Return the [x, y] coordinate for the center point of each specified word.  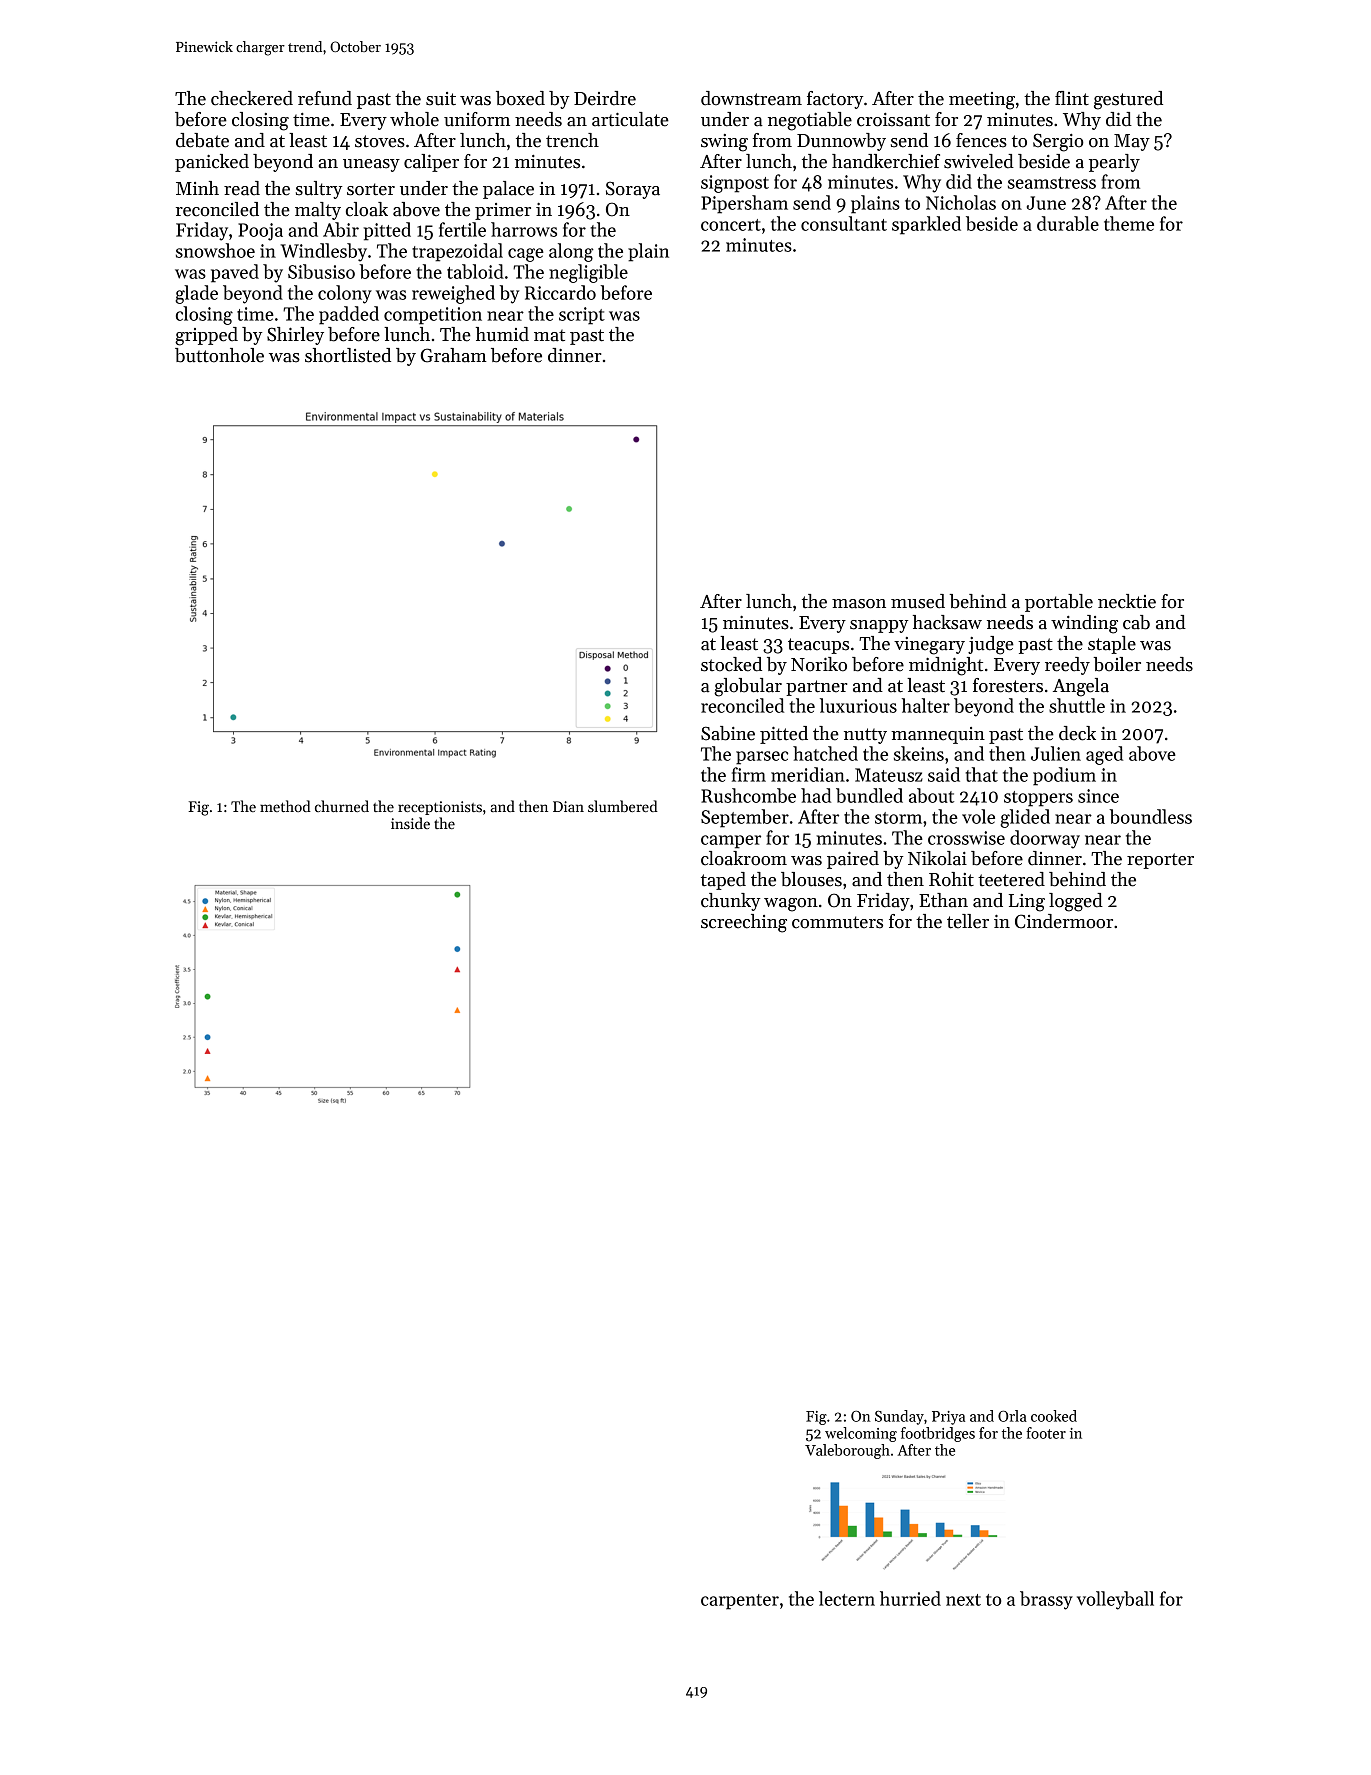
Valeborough [847, 1451]
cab [1136, 622]
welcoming [861, 1434]
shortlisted [348, 355]
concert [731, 225]
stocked [731, 664]
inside [410, 823]
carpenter [740, 1602]
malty [318, 211]
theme [1129, 223]
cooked [1054, 1416]
